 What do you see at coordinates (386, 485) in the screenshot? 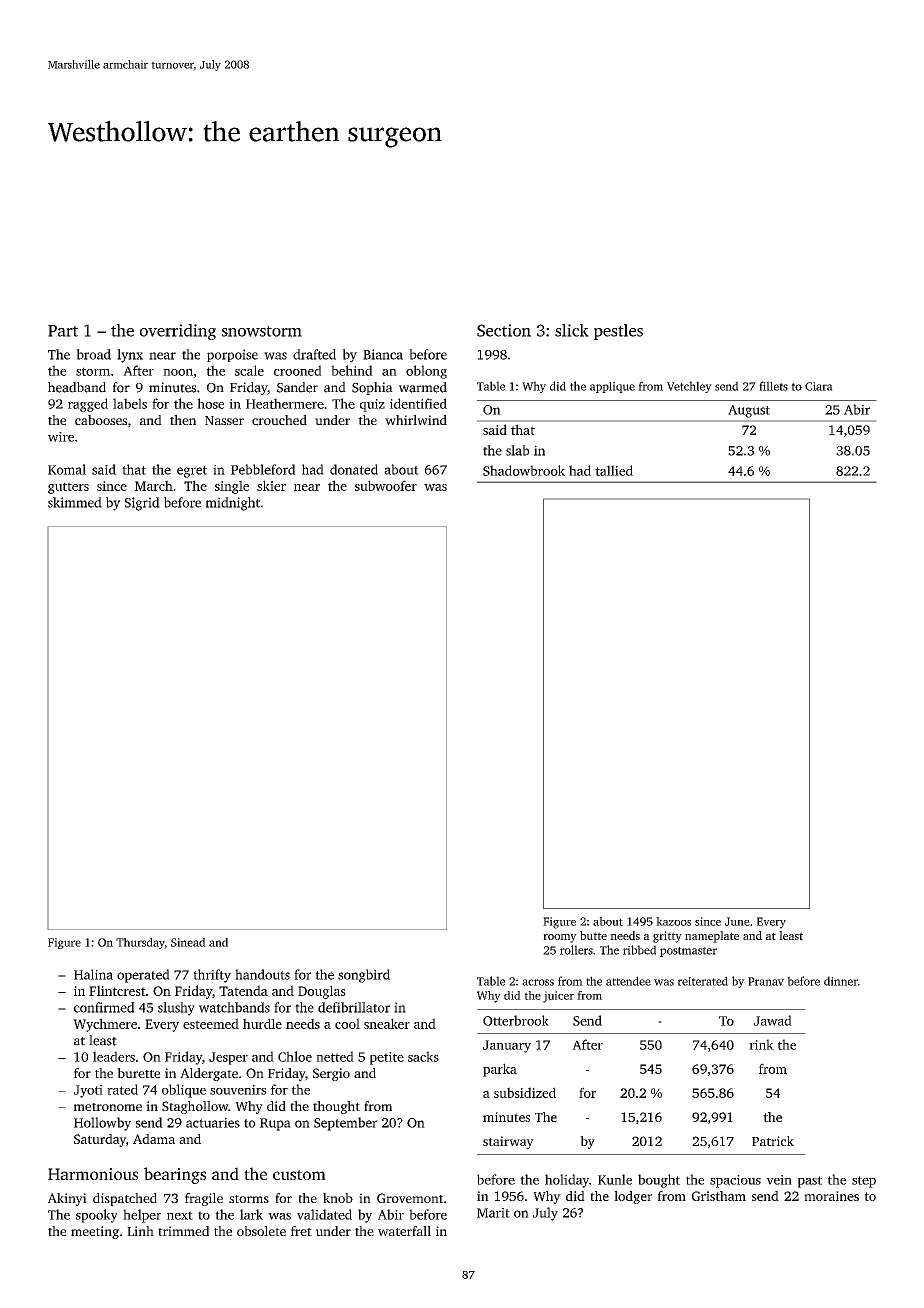
I see `subwoofer` at bounding box center [386, 485].
